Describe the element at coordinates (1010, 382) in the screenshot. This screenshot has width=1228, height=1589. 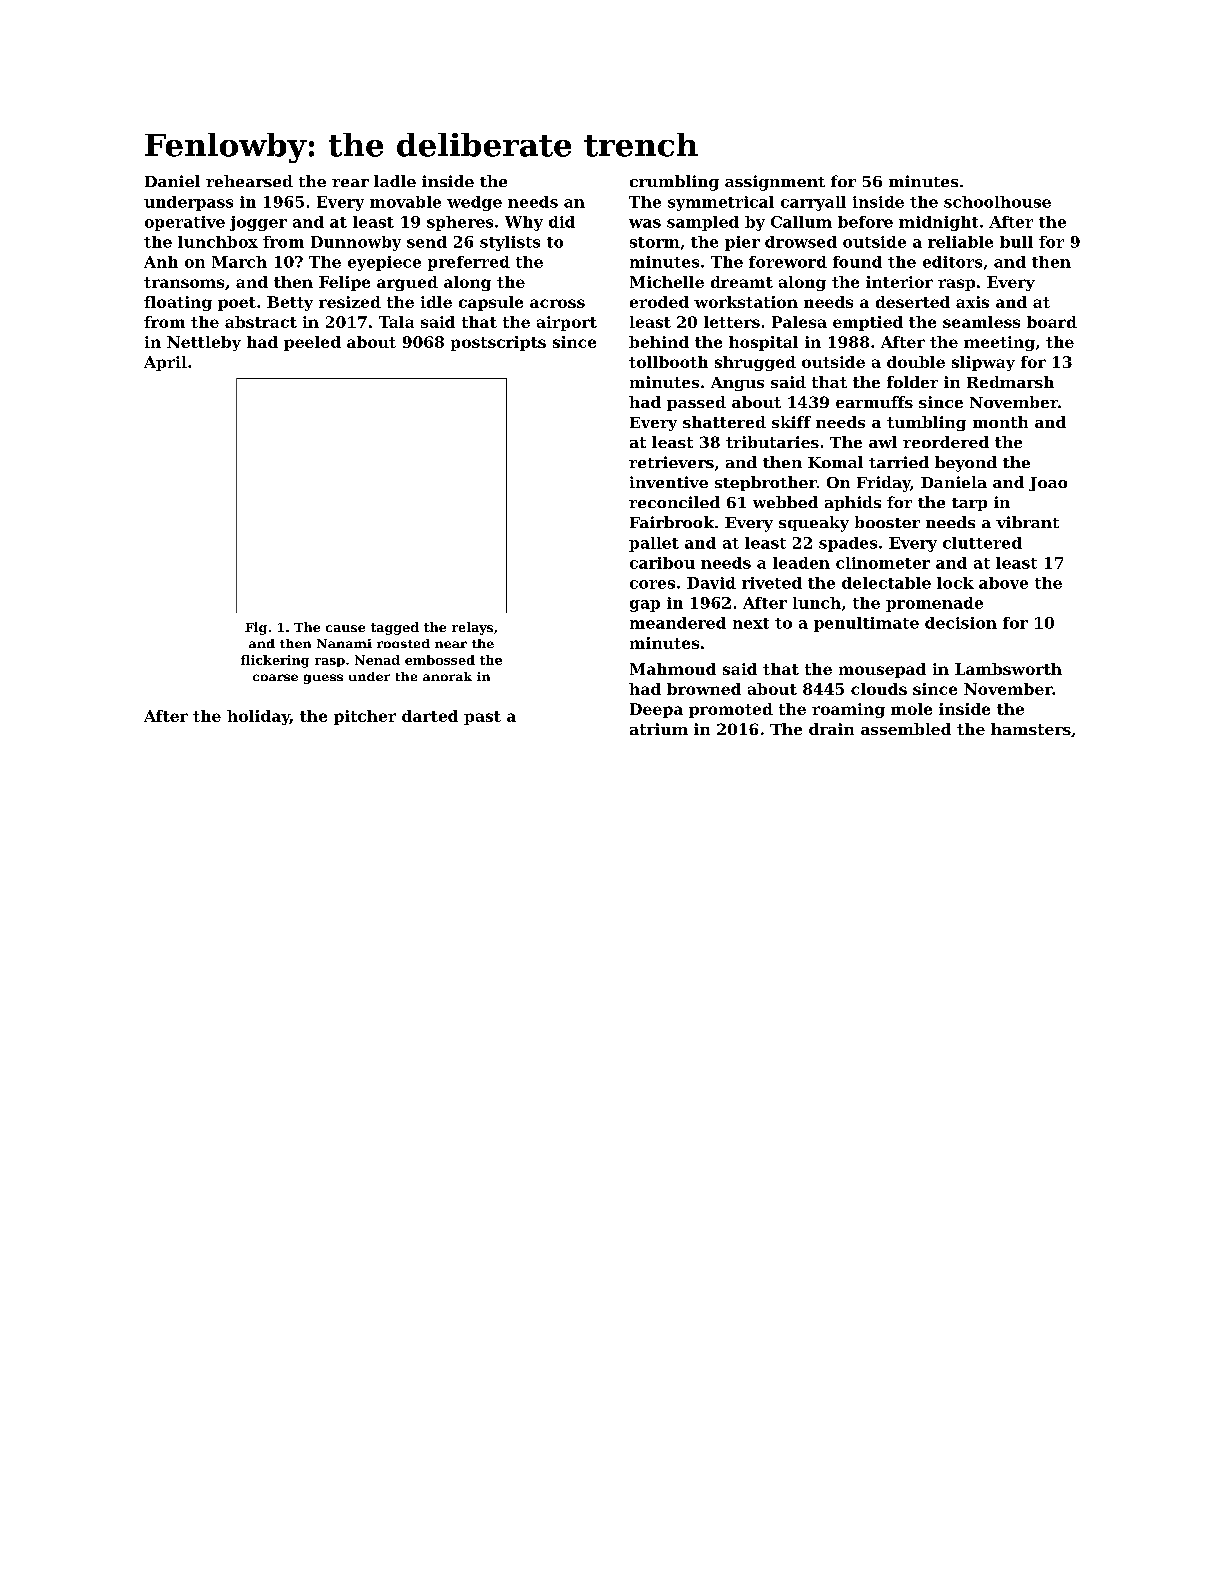
I see `Redmarsh` at that location.
